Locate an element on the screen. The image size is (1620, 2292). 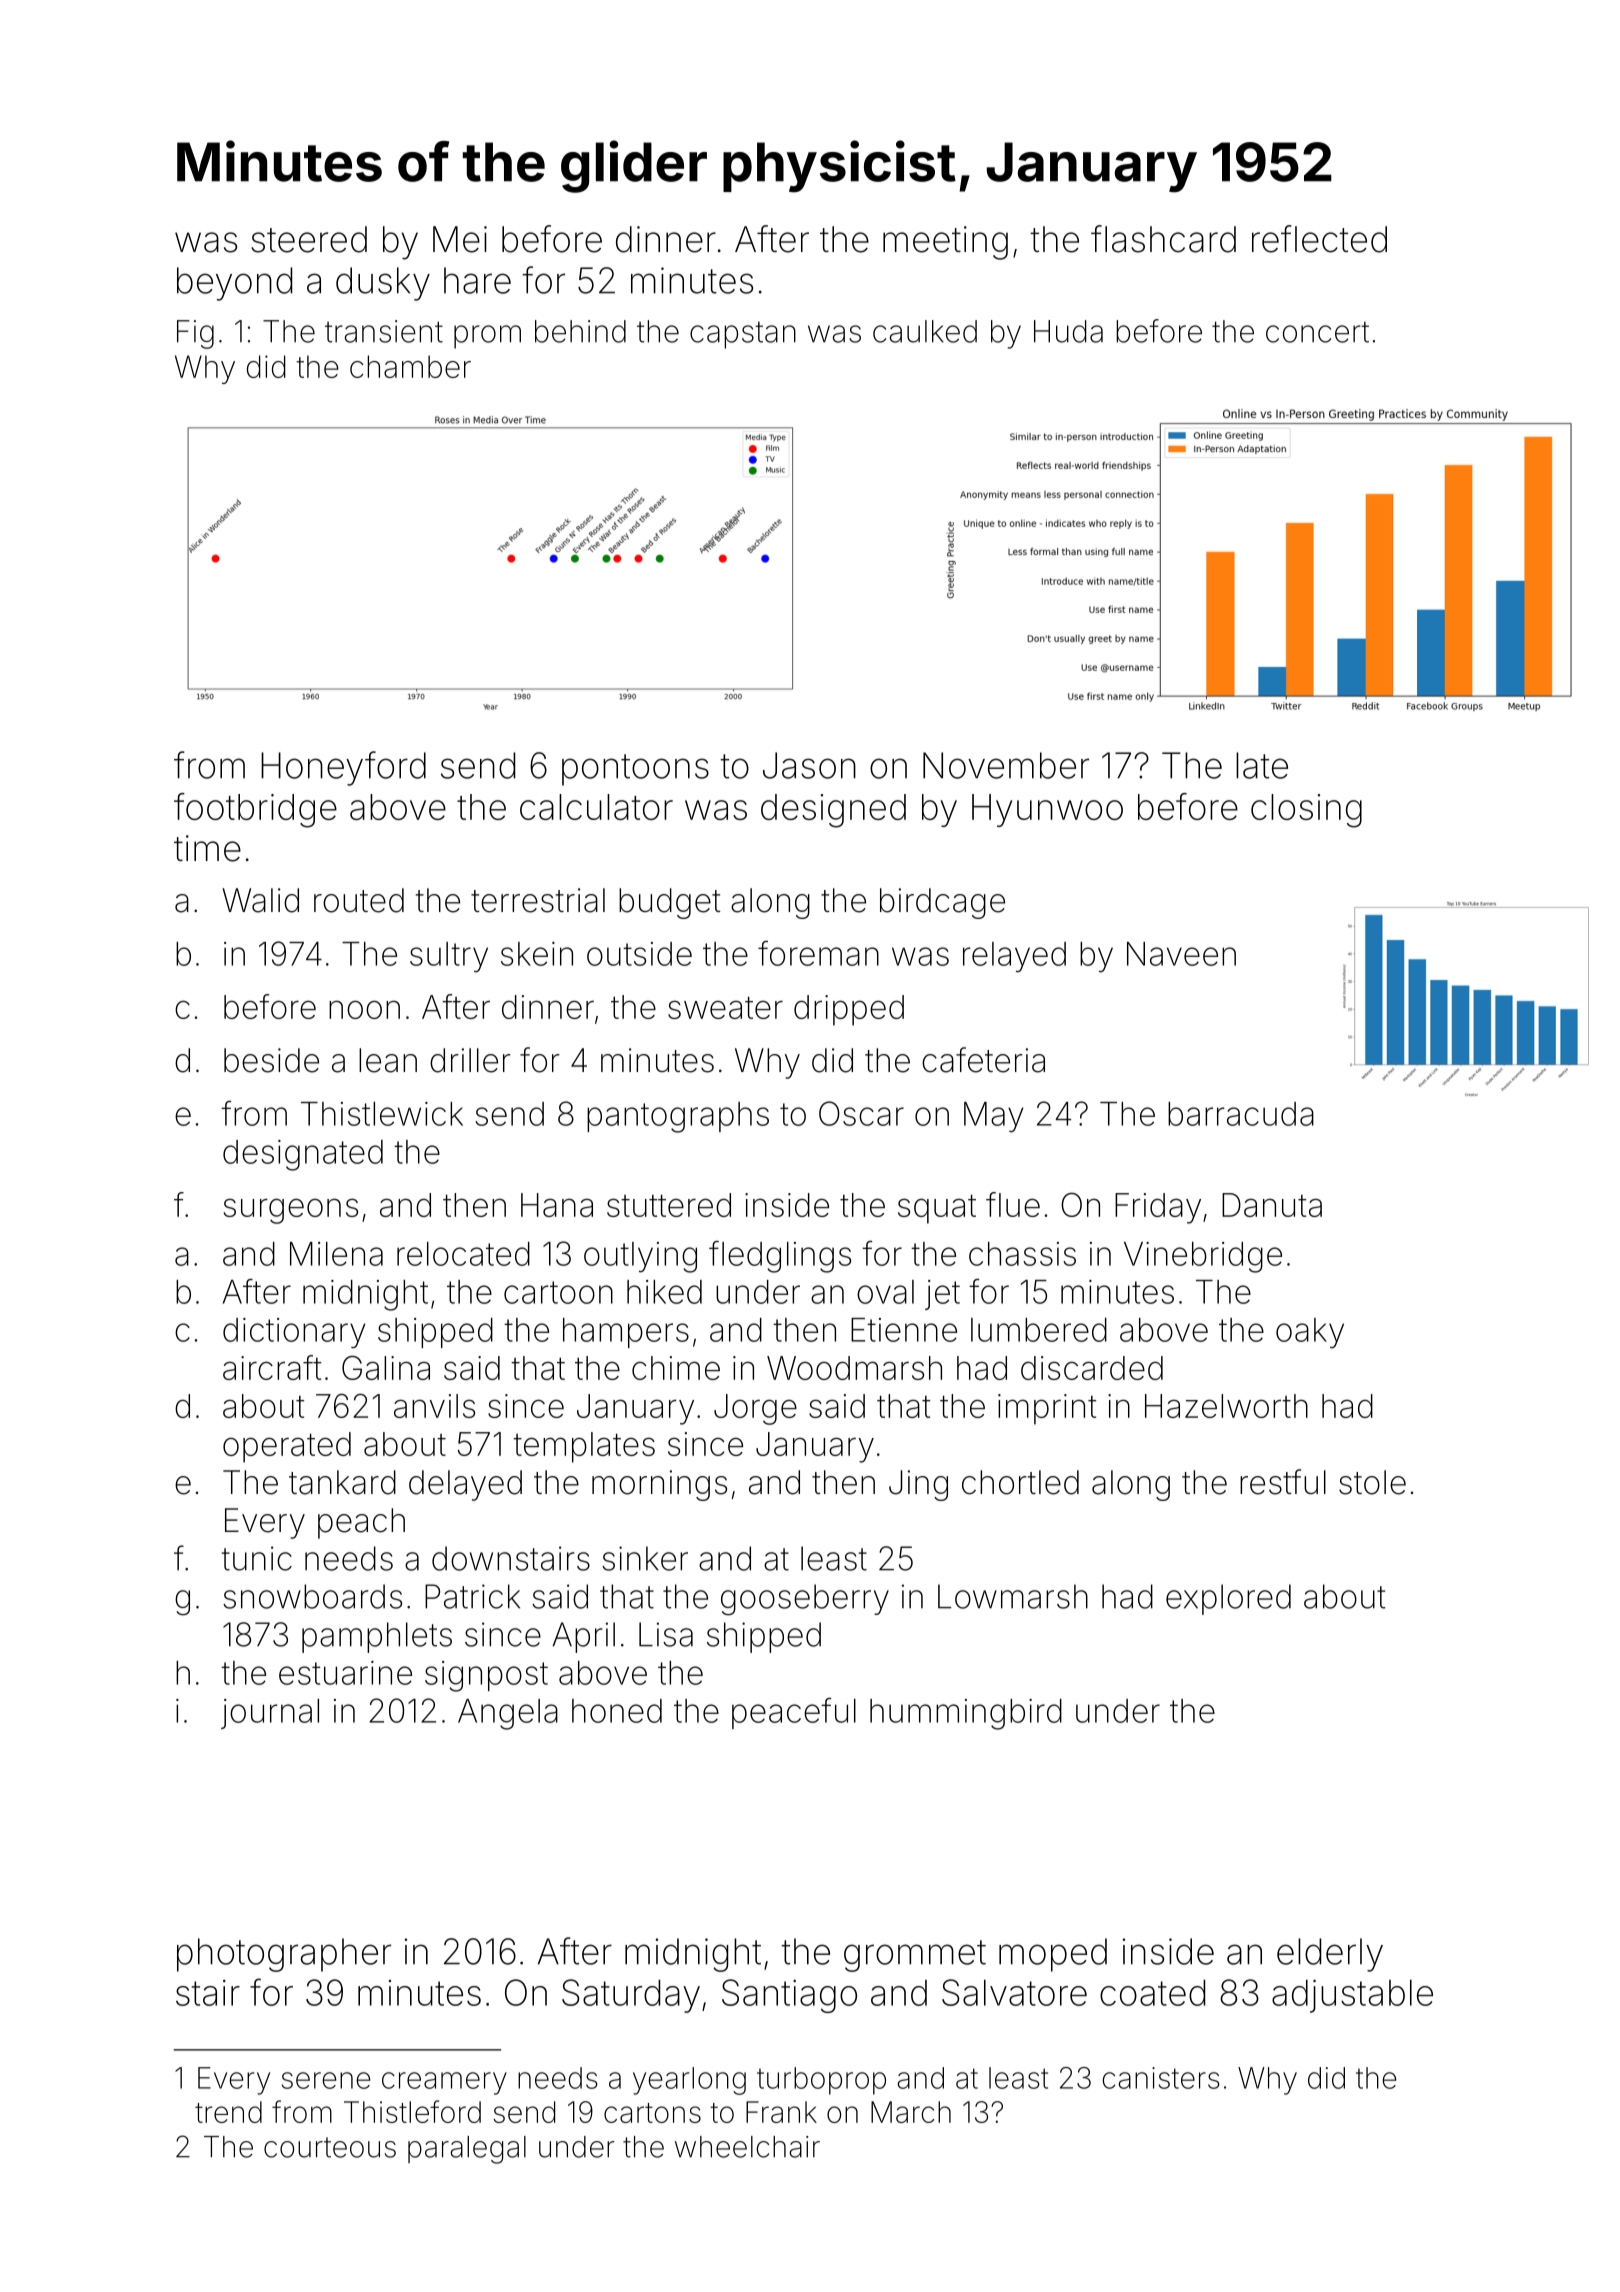
explored is located at coordinates (1228, 1599).
